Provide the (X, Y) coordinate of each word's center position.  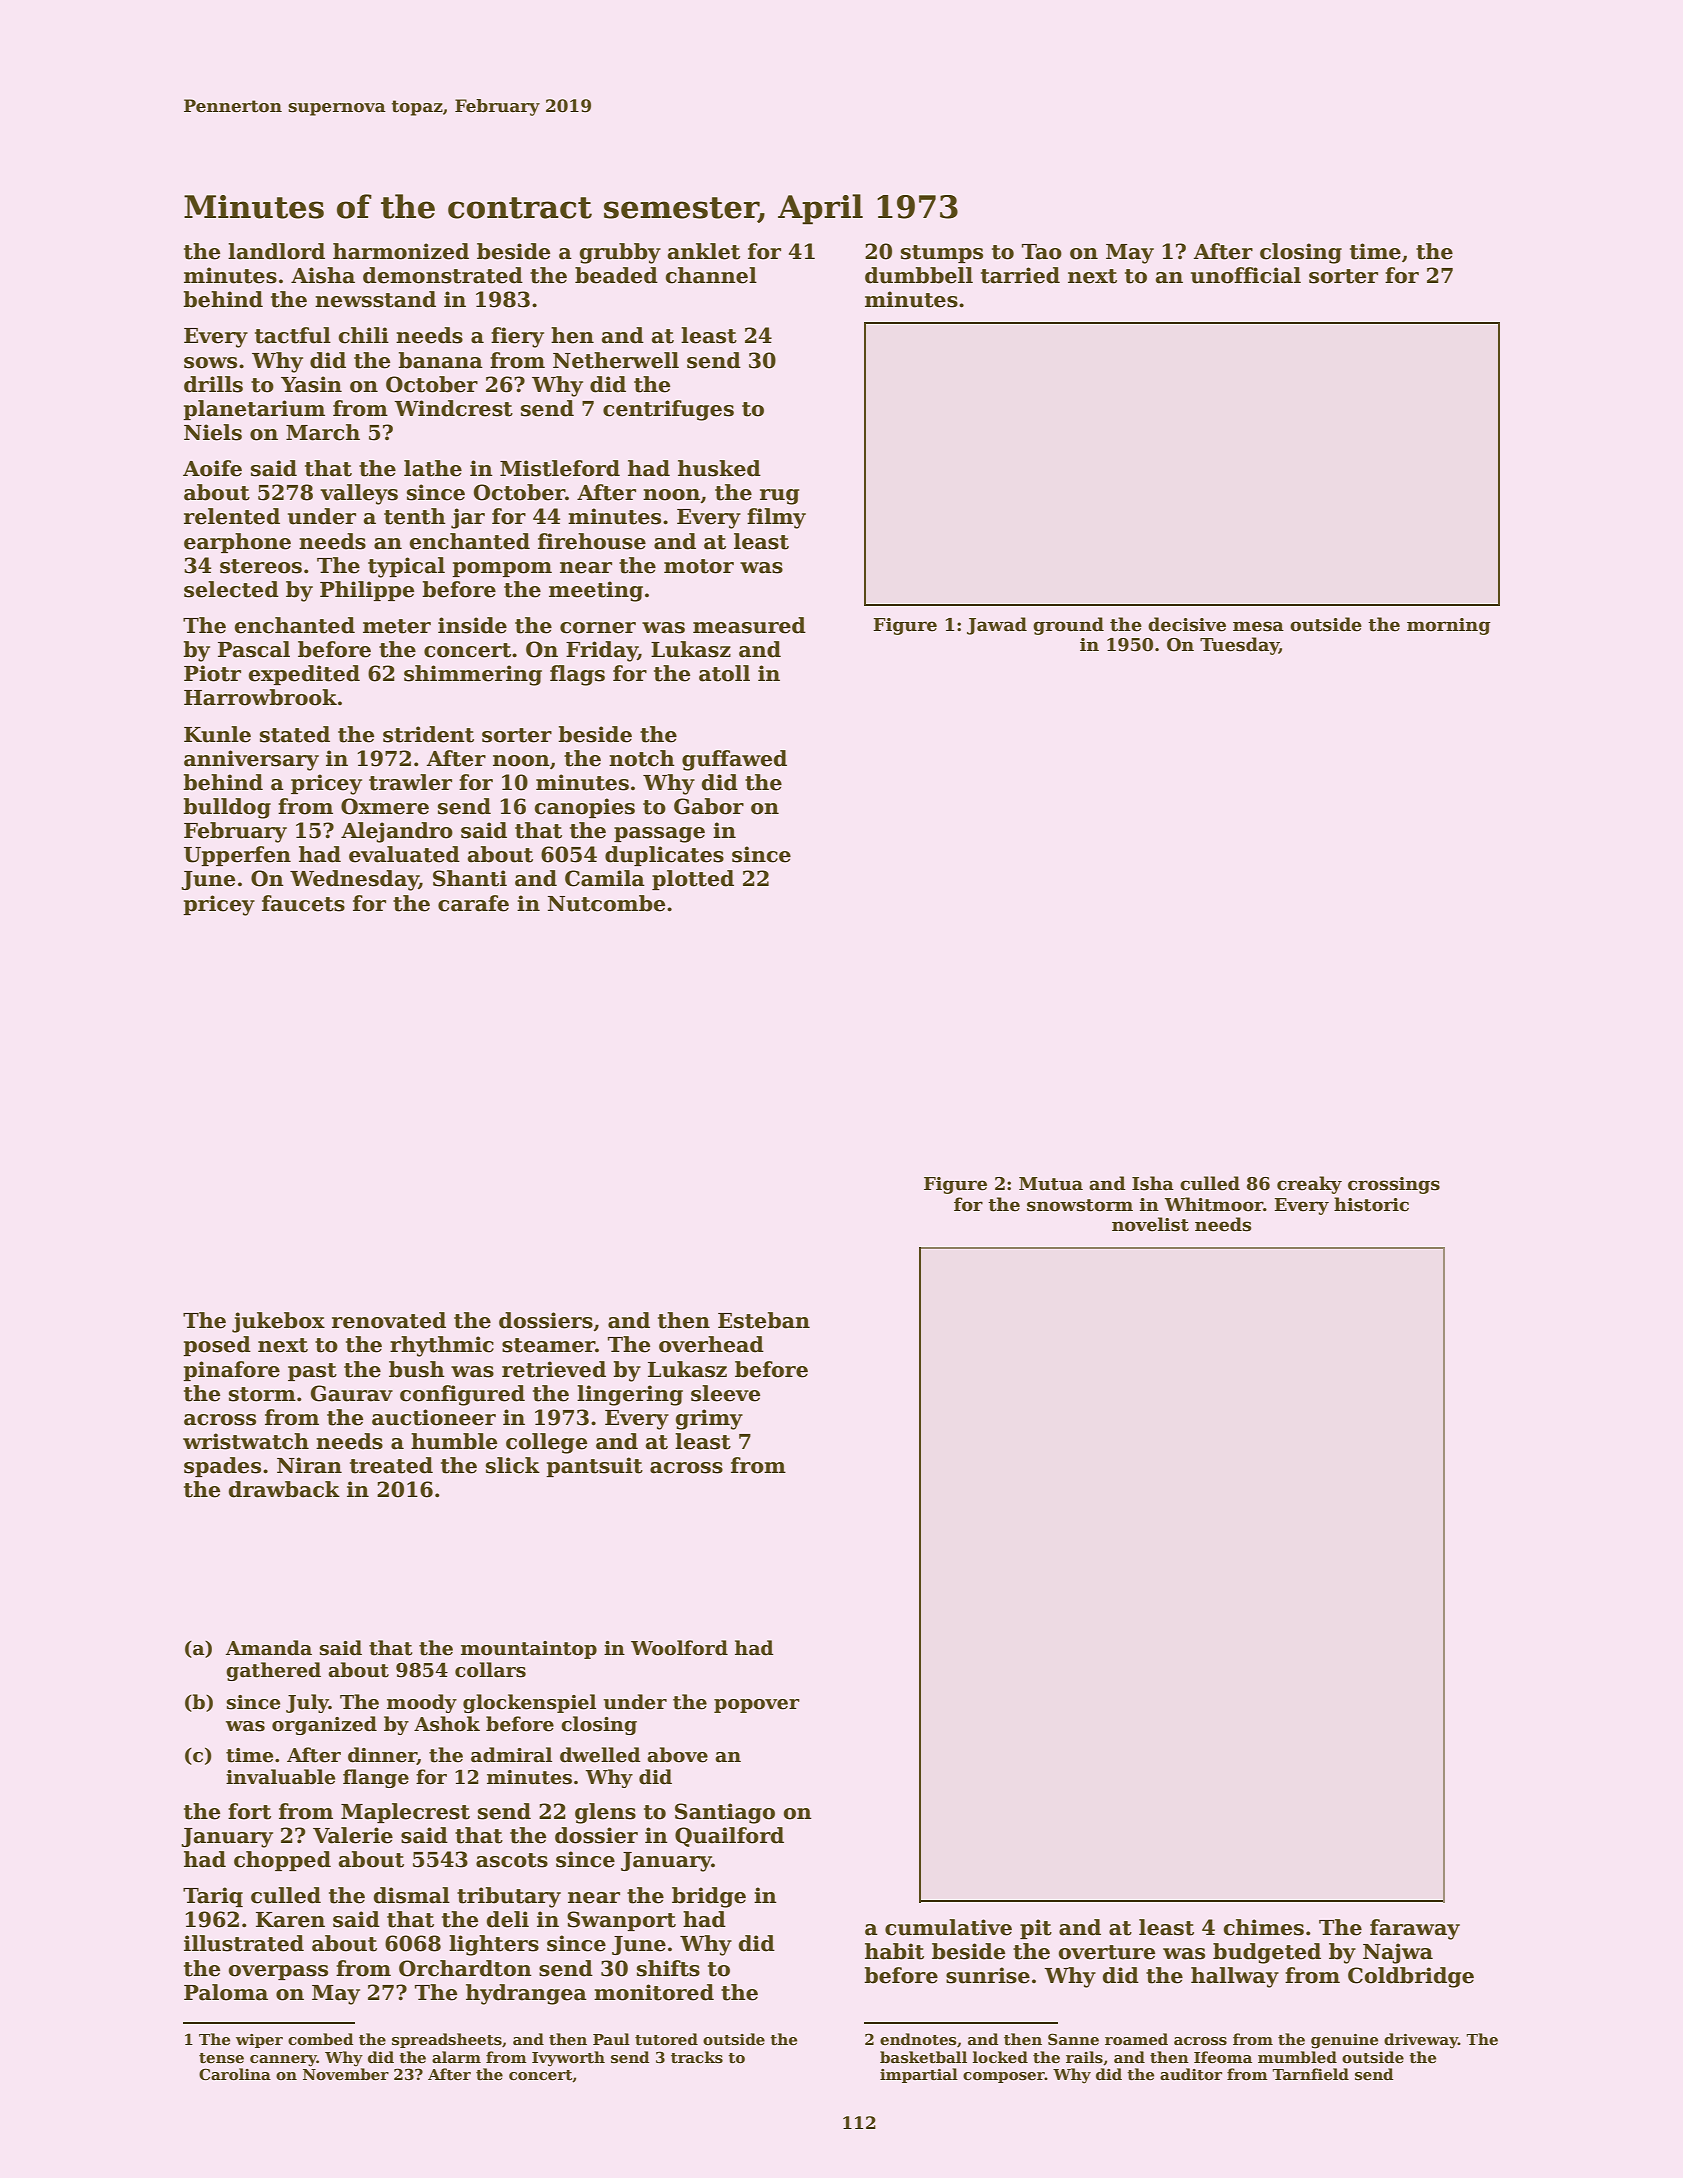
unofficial (1246, 275)
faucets (303, 903)
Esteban (764, 1320)
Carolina (235, 2074)
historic (1371, 1204)
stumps (942, 254)
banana (440, 360)
